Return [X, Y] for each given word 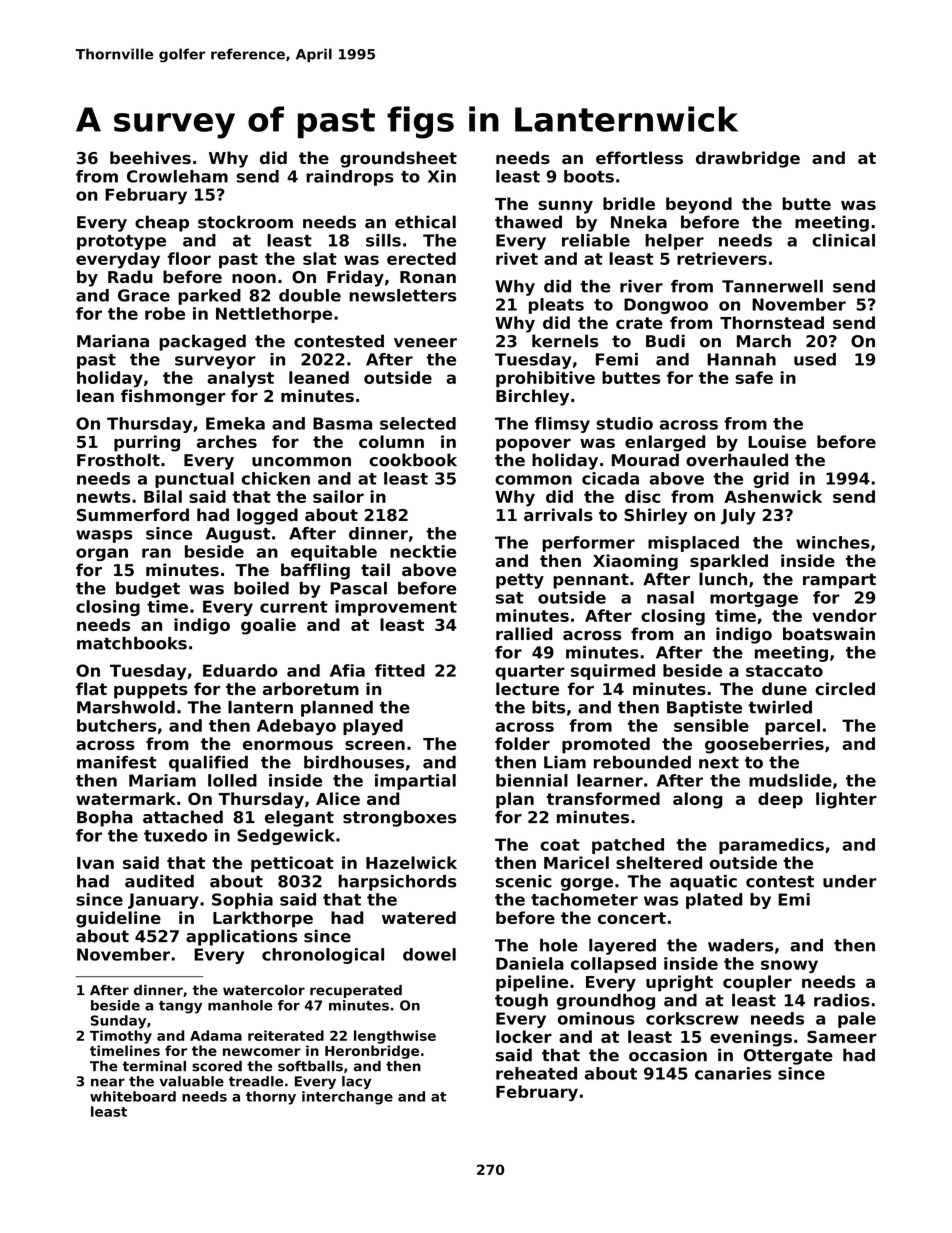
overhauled [737, 460]
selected [418, 423]
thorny [271, 1098]
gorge [587, 884]
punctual [194, 480]
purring [147, 443]
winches [833, 542]
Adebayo [296, 727]
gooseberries [764, 745]
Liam [565, 762]
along [697, 800]
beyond [699, 205]
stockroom [245, 222]
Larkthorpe [263, 919]
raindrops [350, 178]
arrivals [558, 515]
